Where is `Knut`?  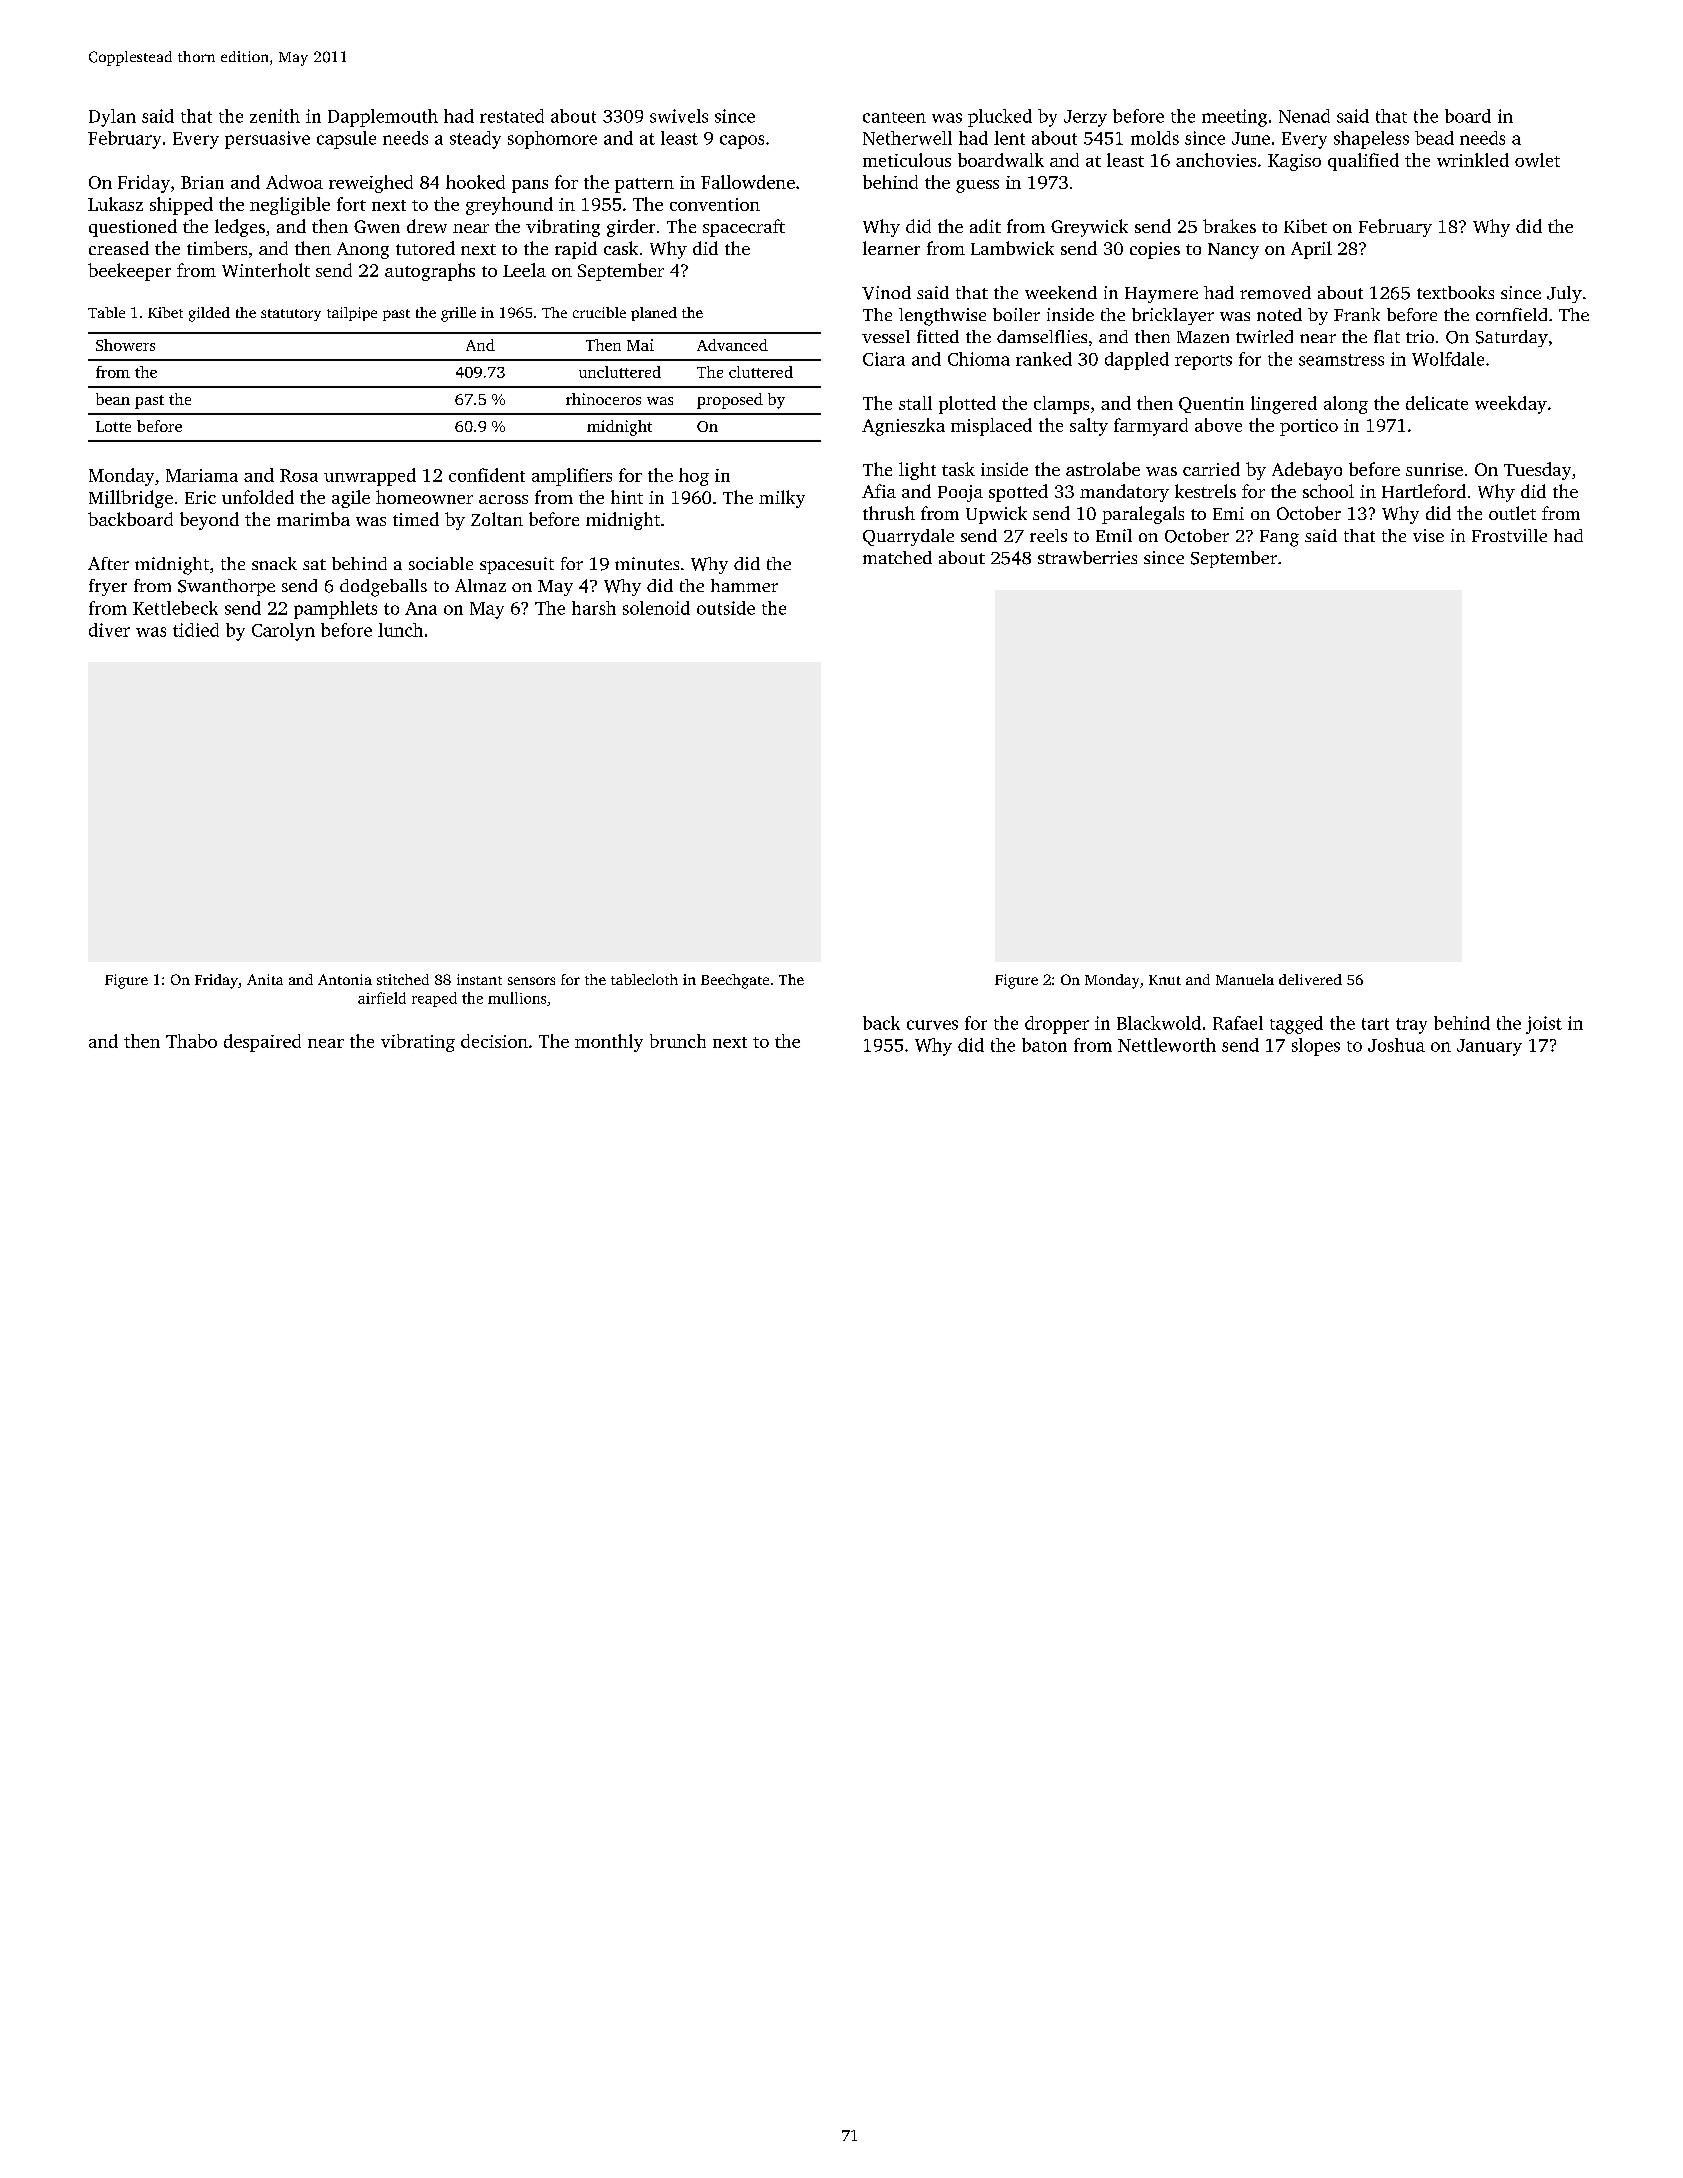
Knut is located at coordinates (1165, 980).
